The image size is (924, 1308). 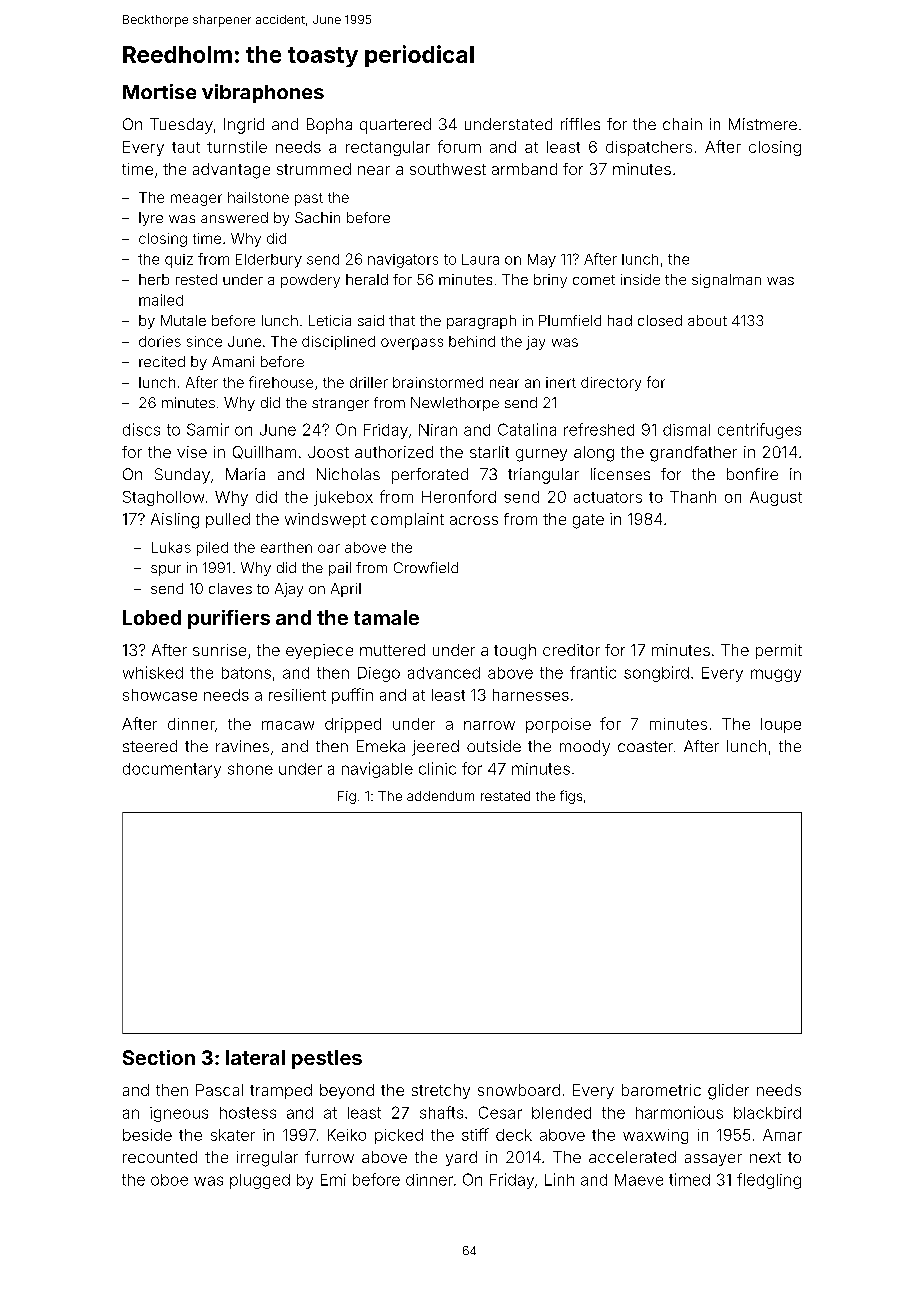 I want to click on Linh, so click(x=559, y=1179).
